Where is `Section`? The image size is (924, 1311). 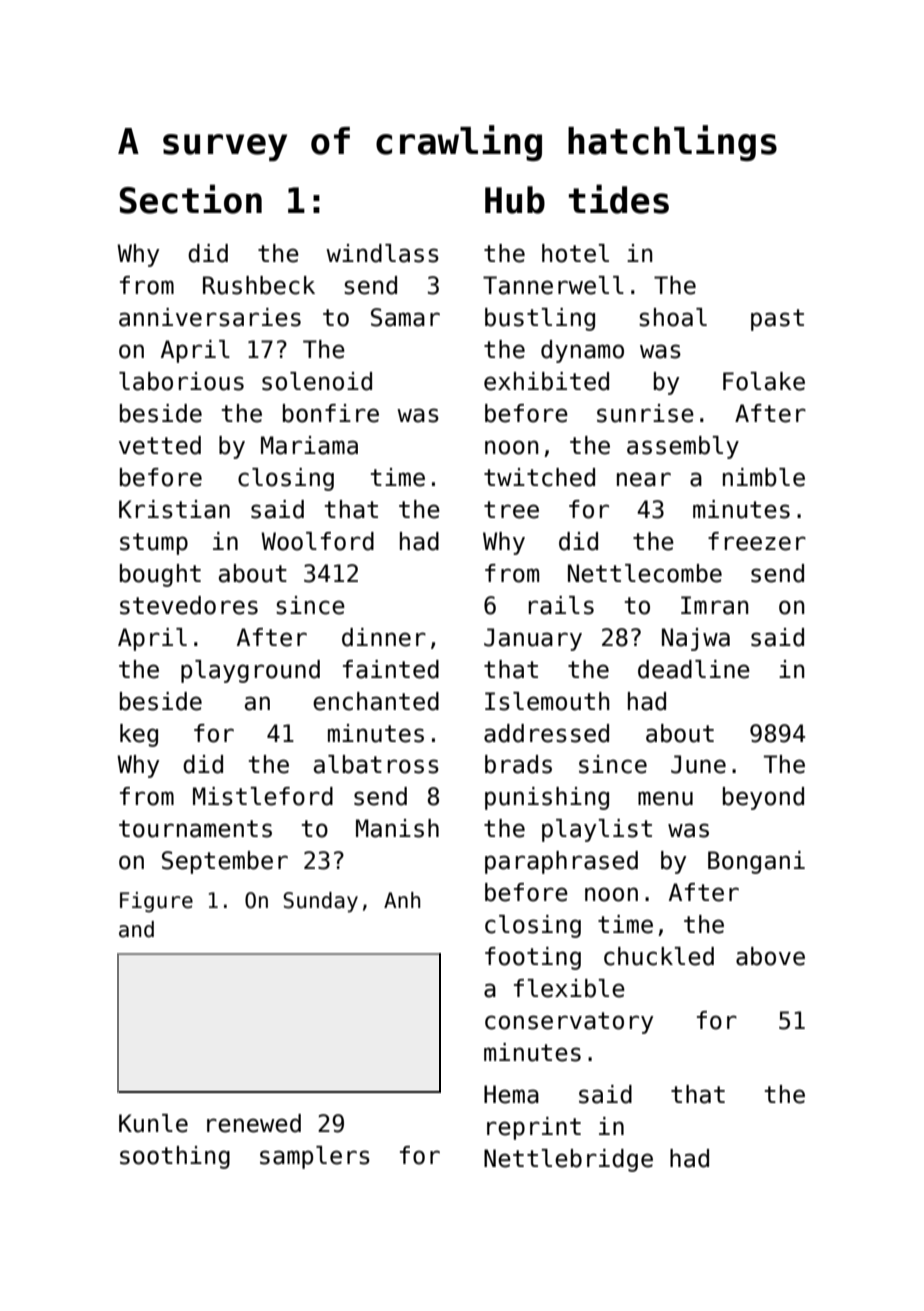 Section is located at coordinates (191, 199).
